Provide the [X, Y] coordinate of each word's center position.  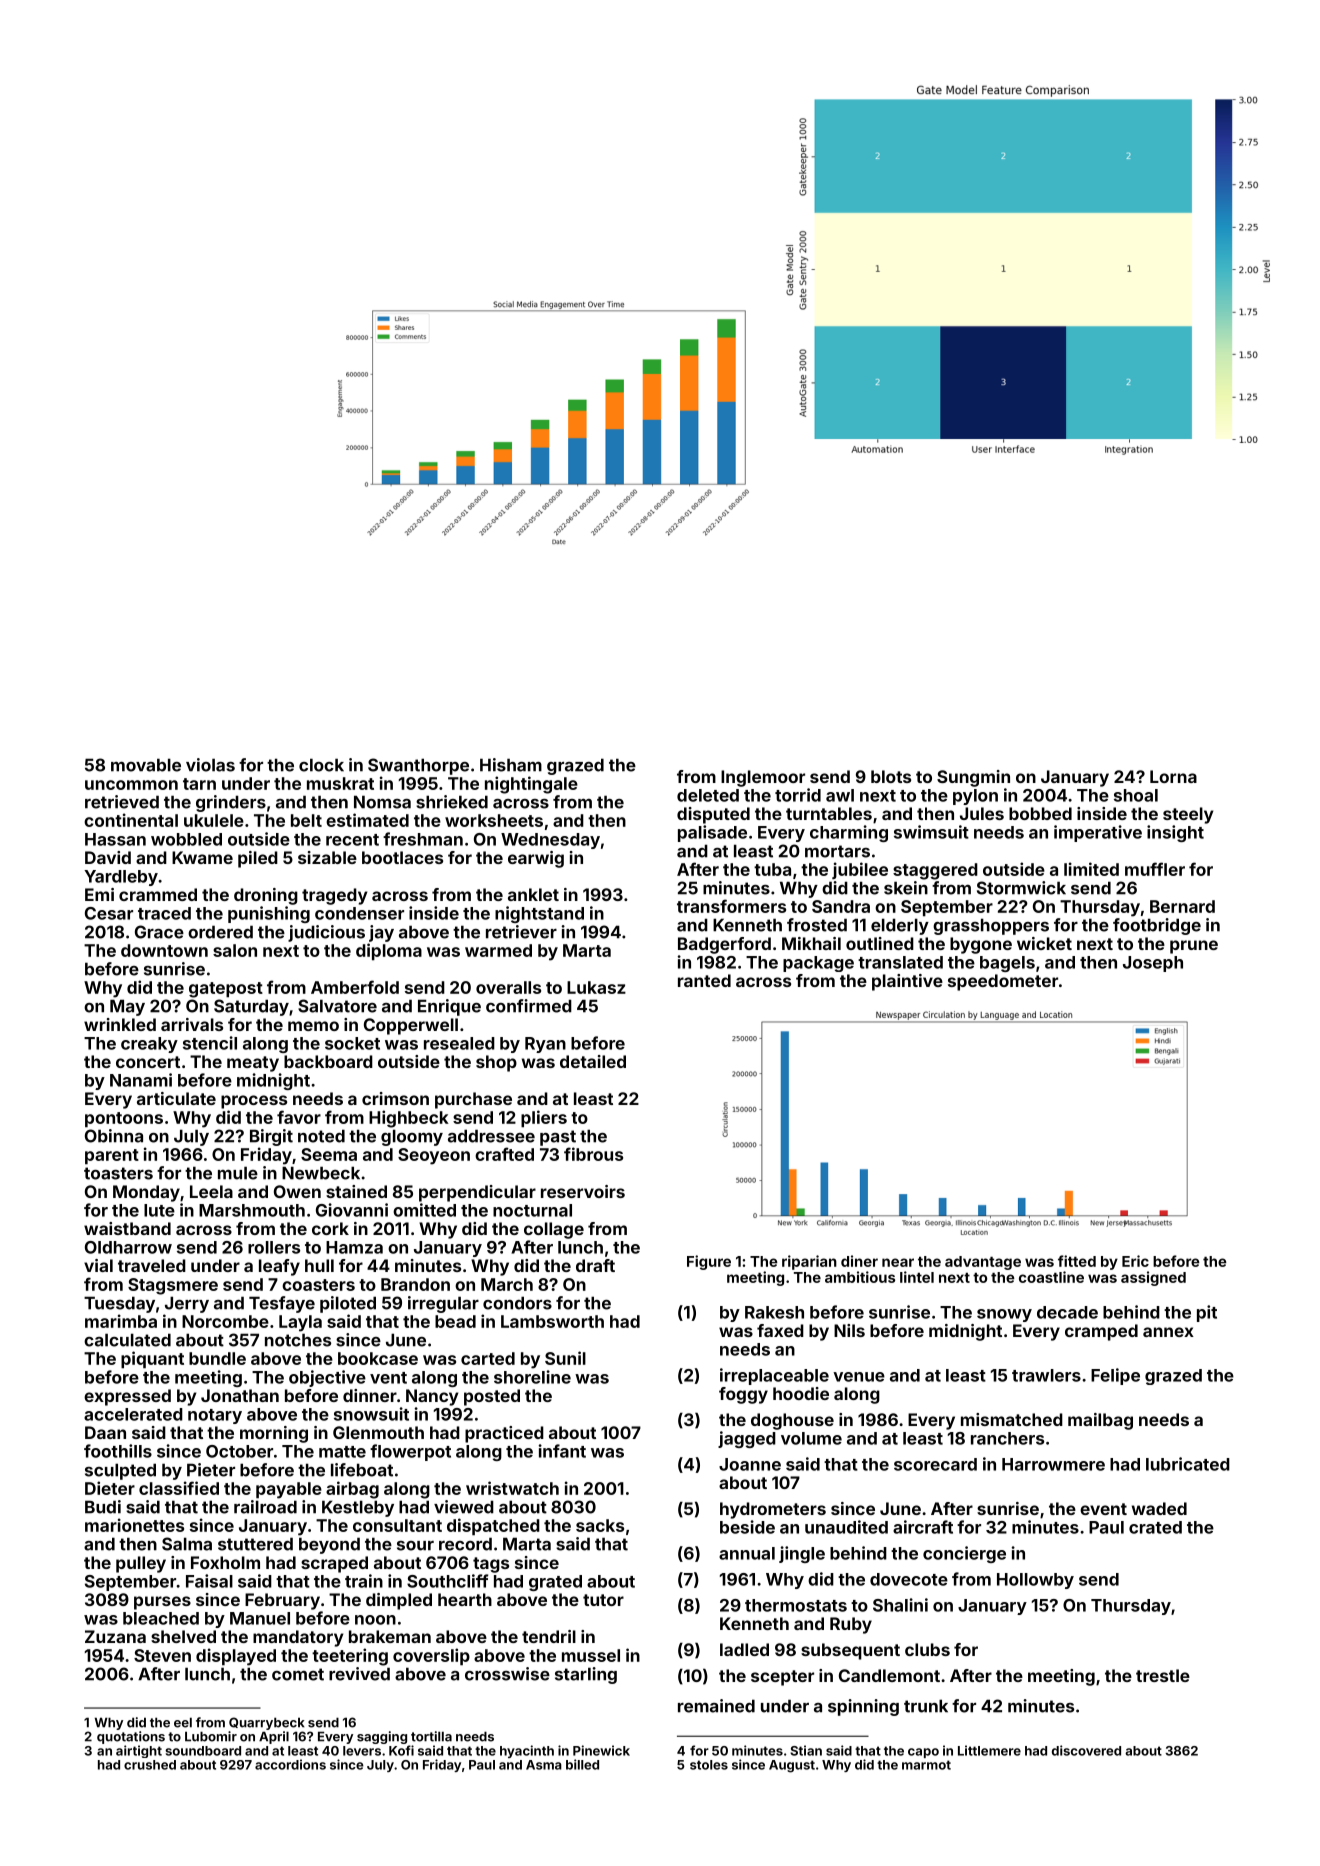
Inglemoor [763, 778]
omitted [424, 1210]
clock [321, 765]
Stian [806, 1750]
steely [1188, 815]
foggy [743, 1395]
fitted [1077, 1261]
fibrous [593, 1154]
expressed [127, 1397]
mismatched [1012, 1419]
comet [298, 1674]
